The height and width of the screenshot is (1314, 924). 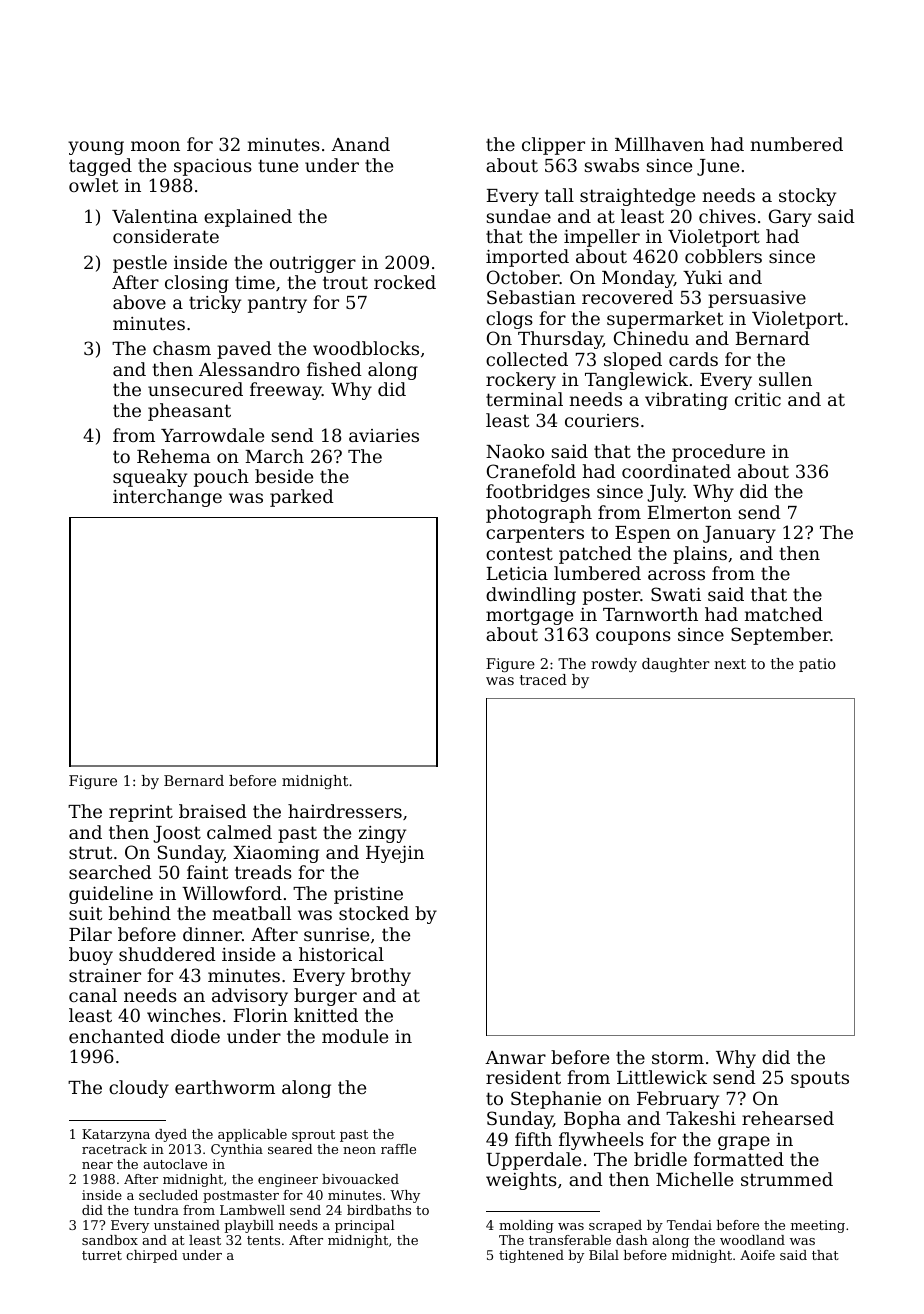 What do you see at coordinates (187, 1225) in the screenshot?
I see `unstained` at bounding box center [187, 1225].
